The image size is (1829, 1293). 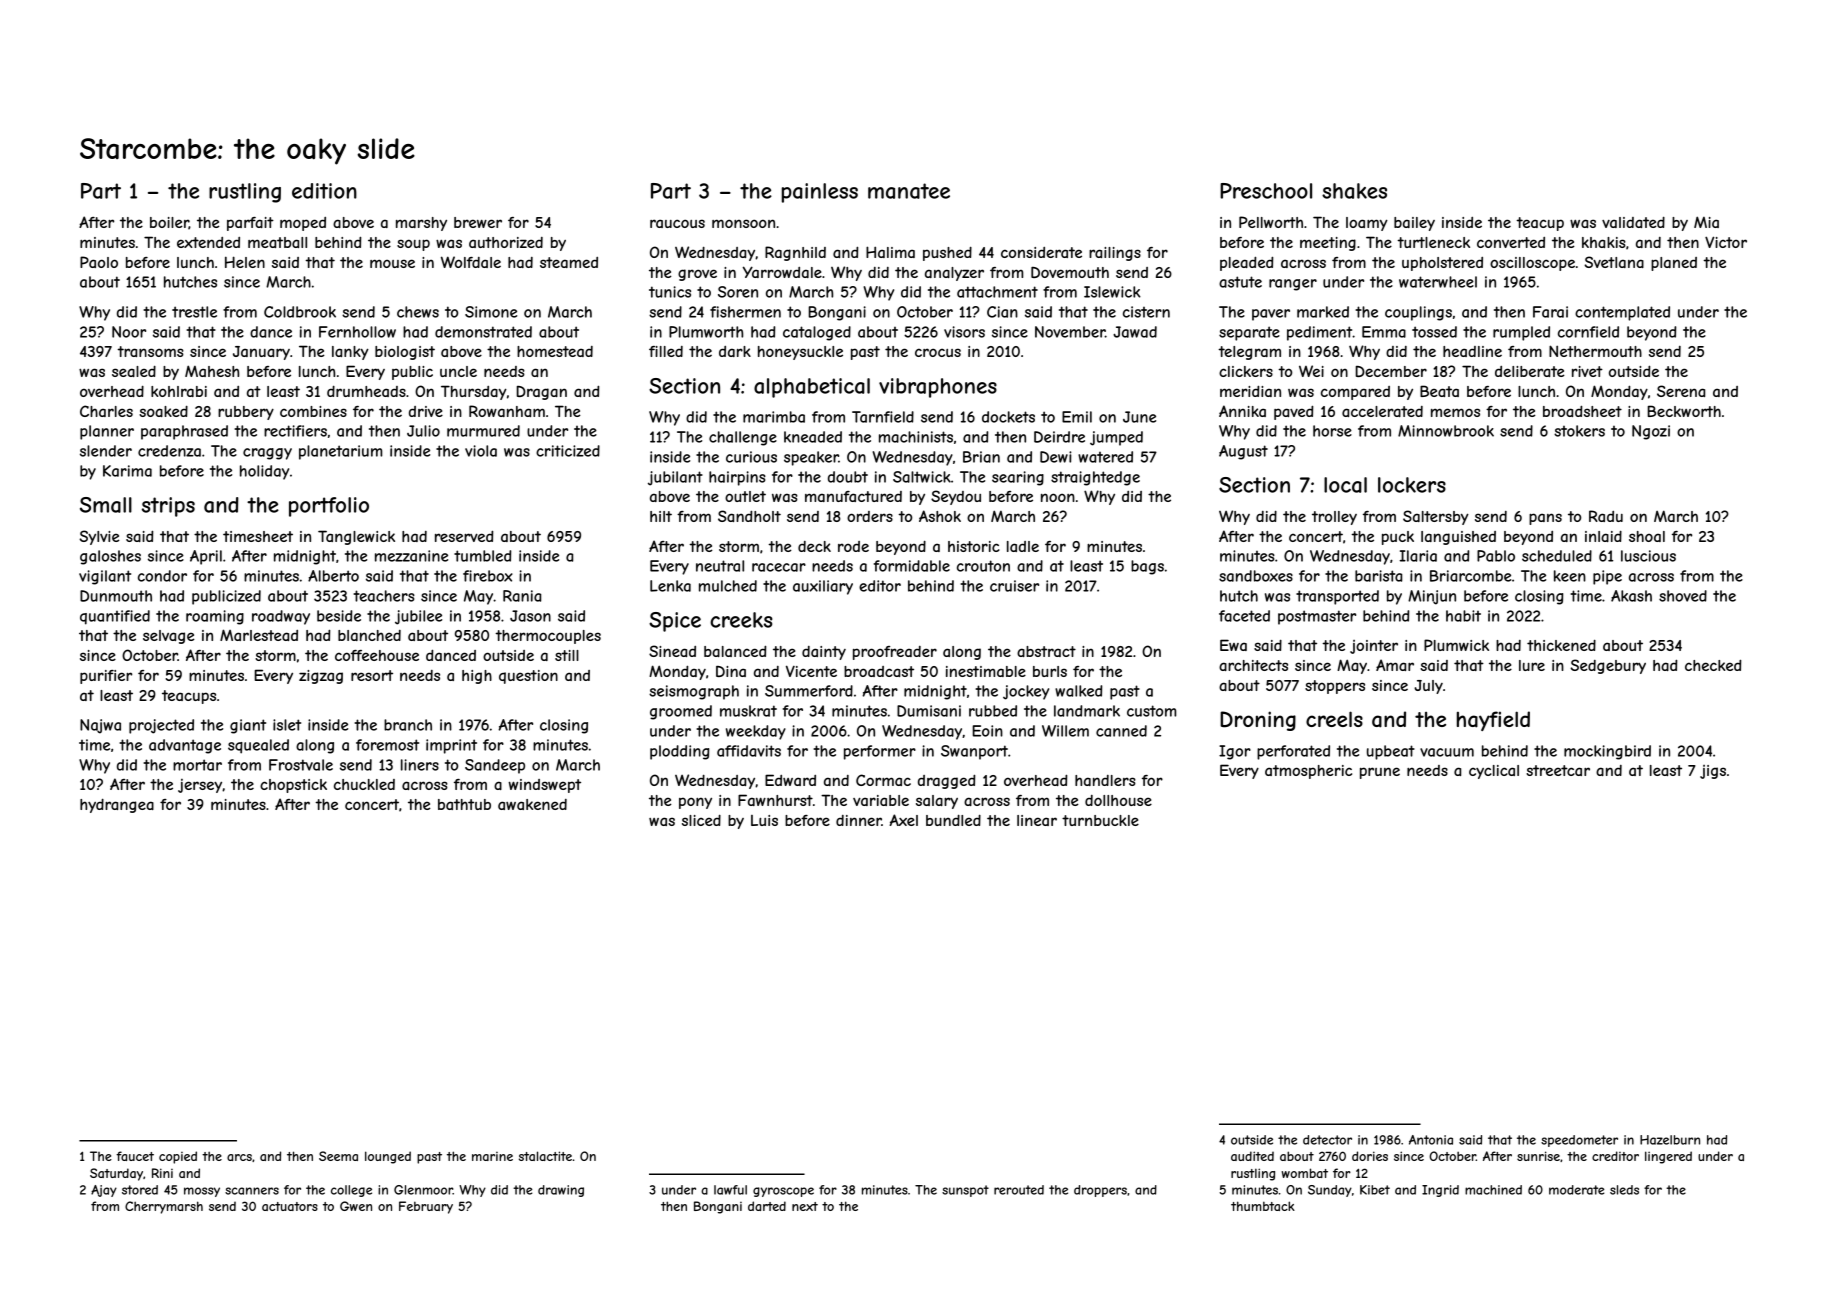 What do you see at coordinates (859, 820) in the screenshot?
I see `dinner` at bounding box center [859, 820].
